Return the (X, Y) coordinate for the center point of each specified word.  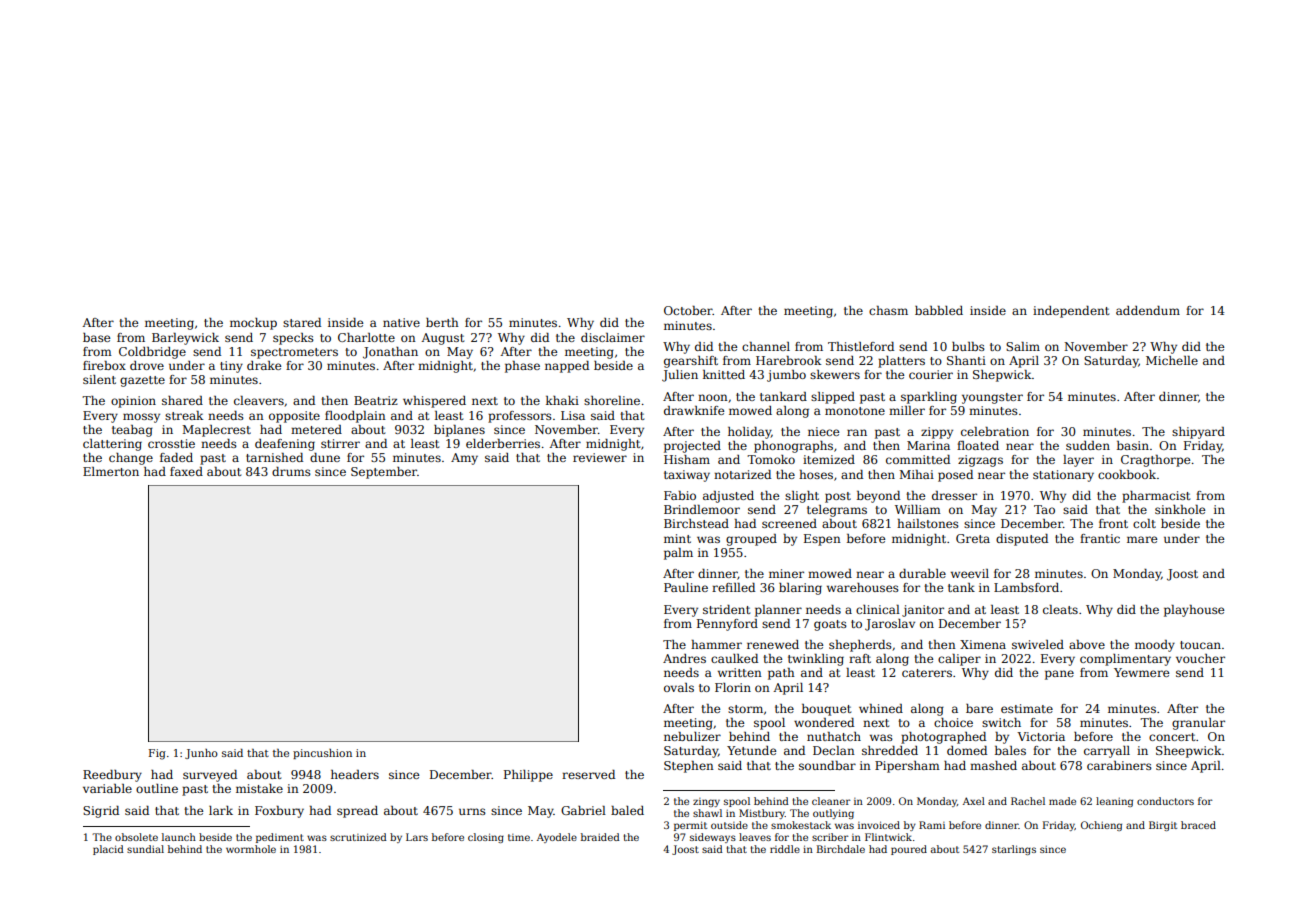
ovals (679, 687)
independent (1071, 312)
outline (157, 788)
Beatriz (376, 400)
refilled (733, 587)
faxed (186, 471)
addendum (1148, 310)
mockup (253, 324)
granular (1198, 724)
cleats (1060, 609)
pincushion (322, 754)
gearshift (691, 362)
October (688, 310)
